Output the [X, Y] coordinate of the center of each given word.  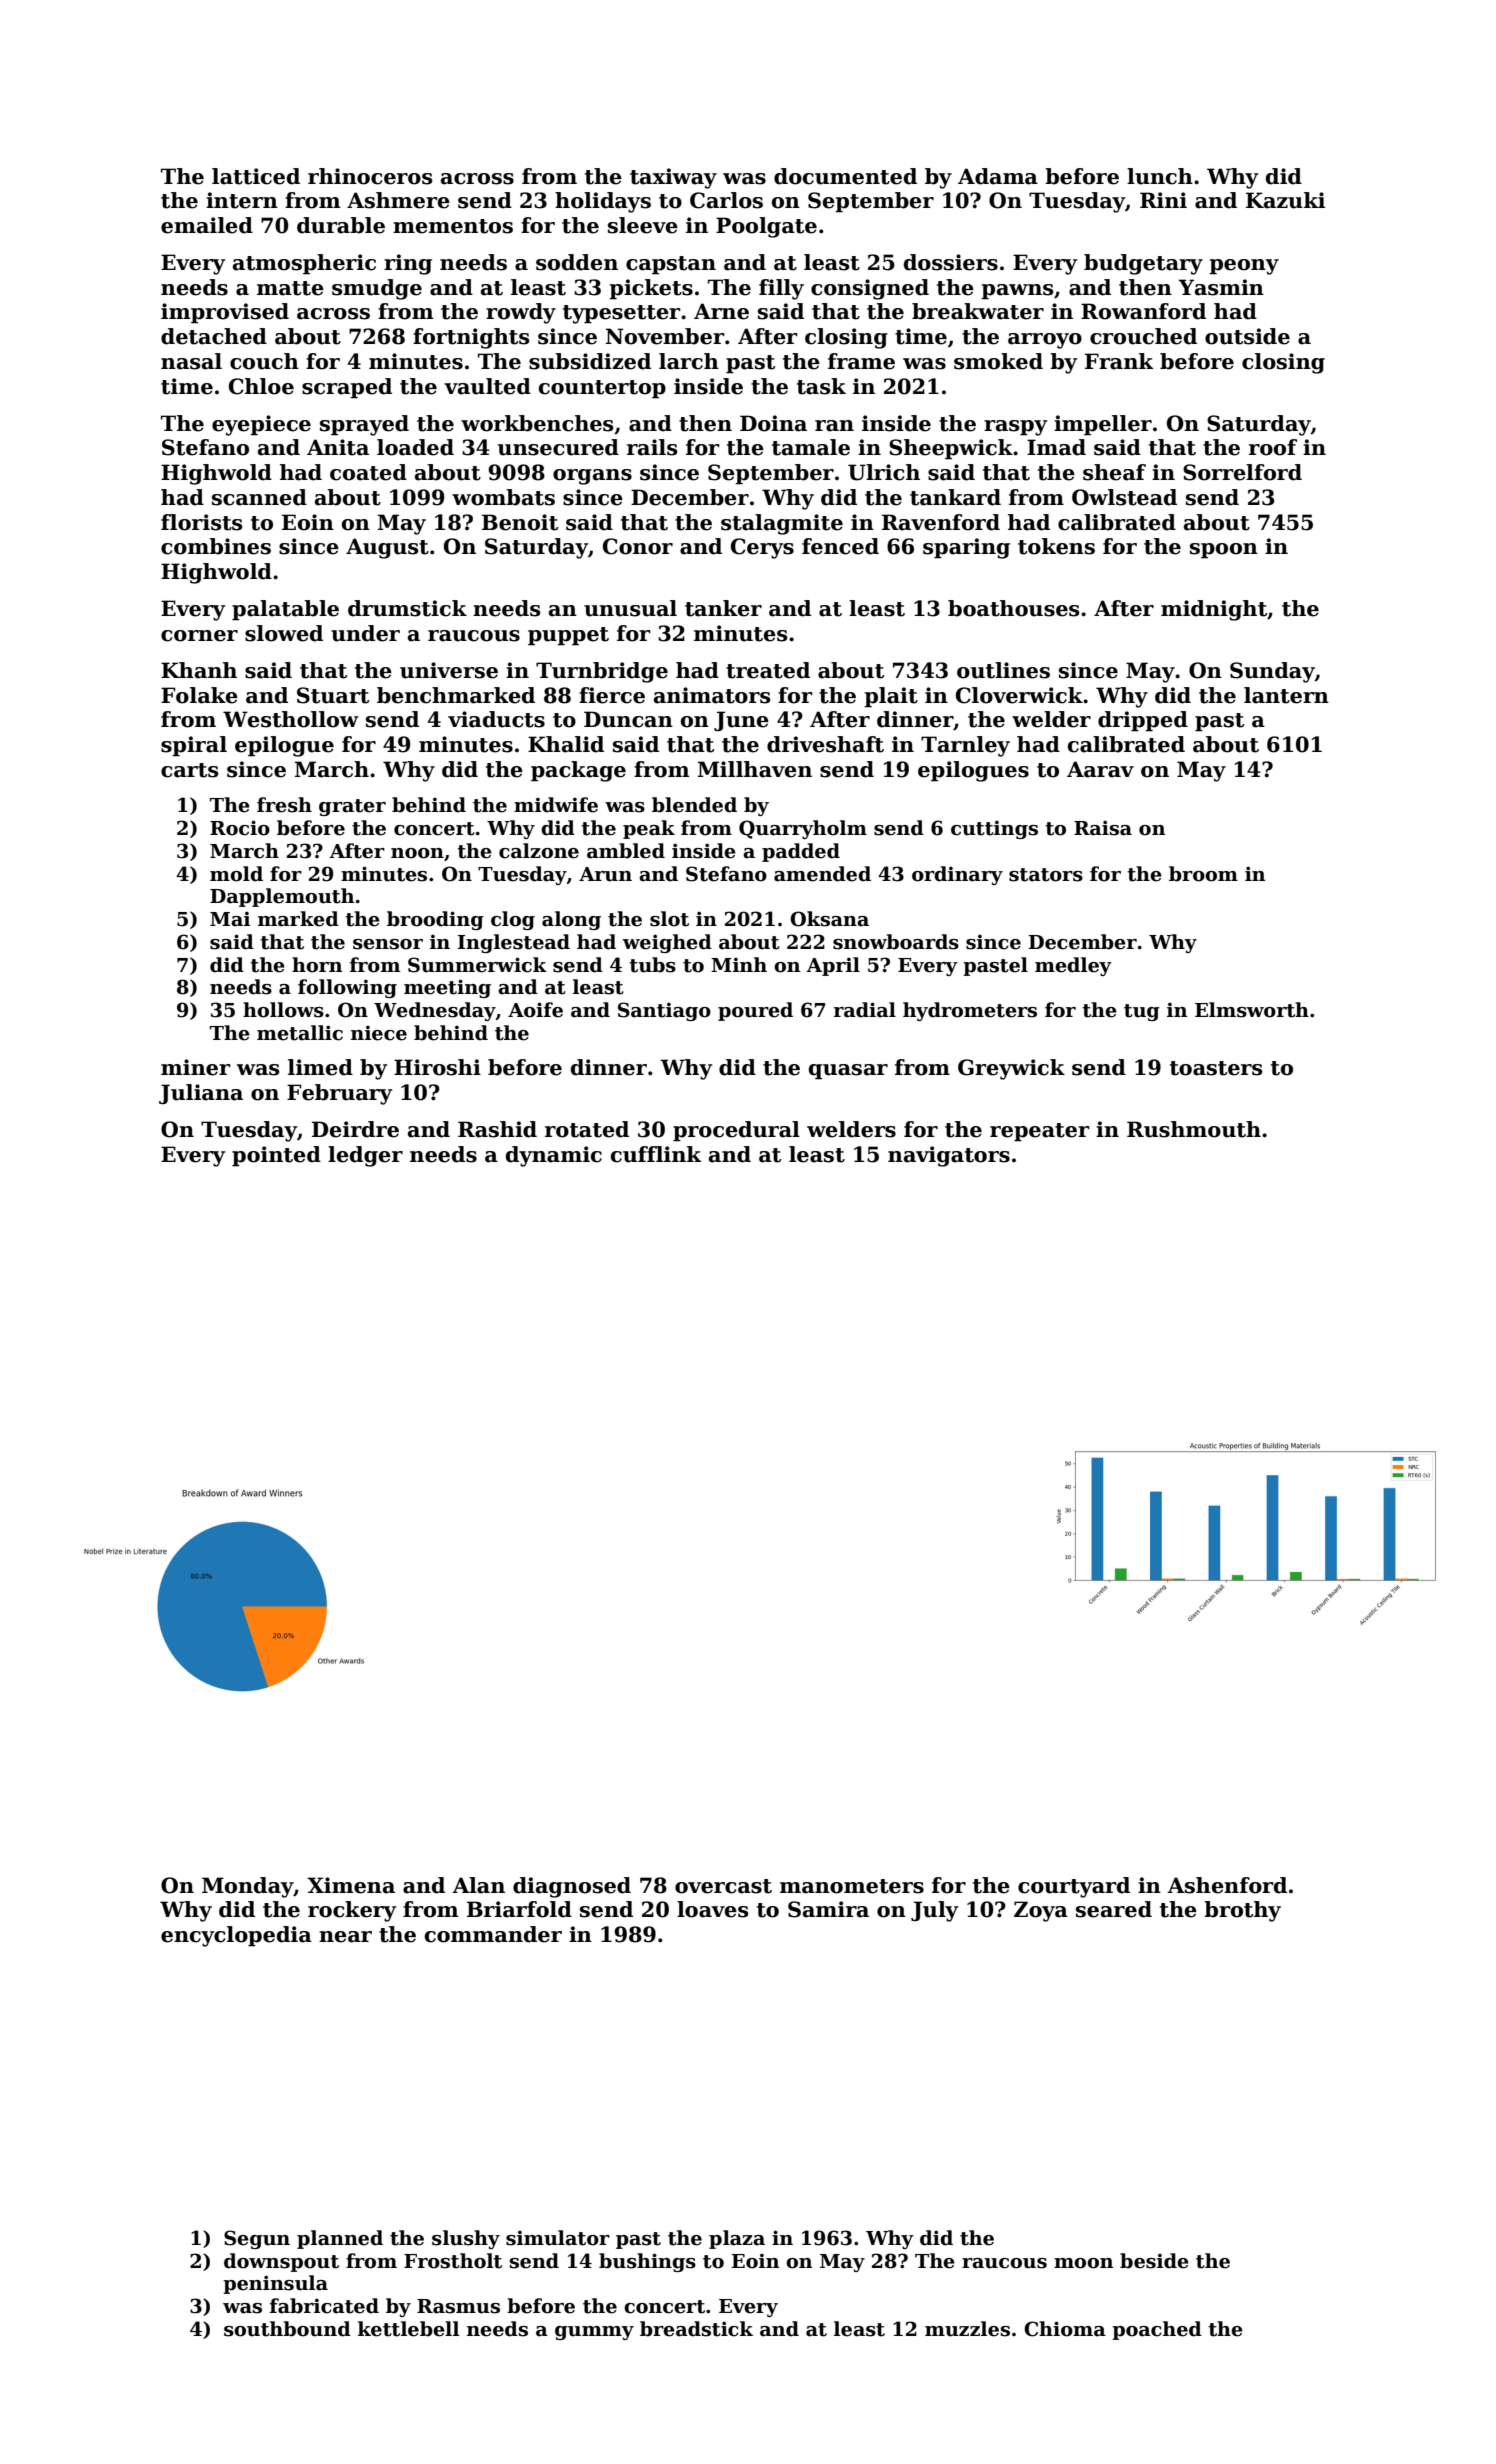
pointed [276, 1156]
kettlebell [408, 2329]
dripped [1143, 721]
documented [845, 176]
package [578, 771]
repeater [1040, 1132]
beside [1154, 2261]
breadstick [696, 2329]
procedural [736, 1131]
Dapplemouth [282, 897]
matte [290, 288]
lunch [1160, 176]
